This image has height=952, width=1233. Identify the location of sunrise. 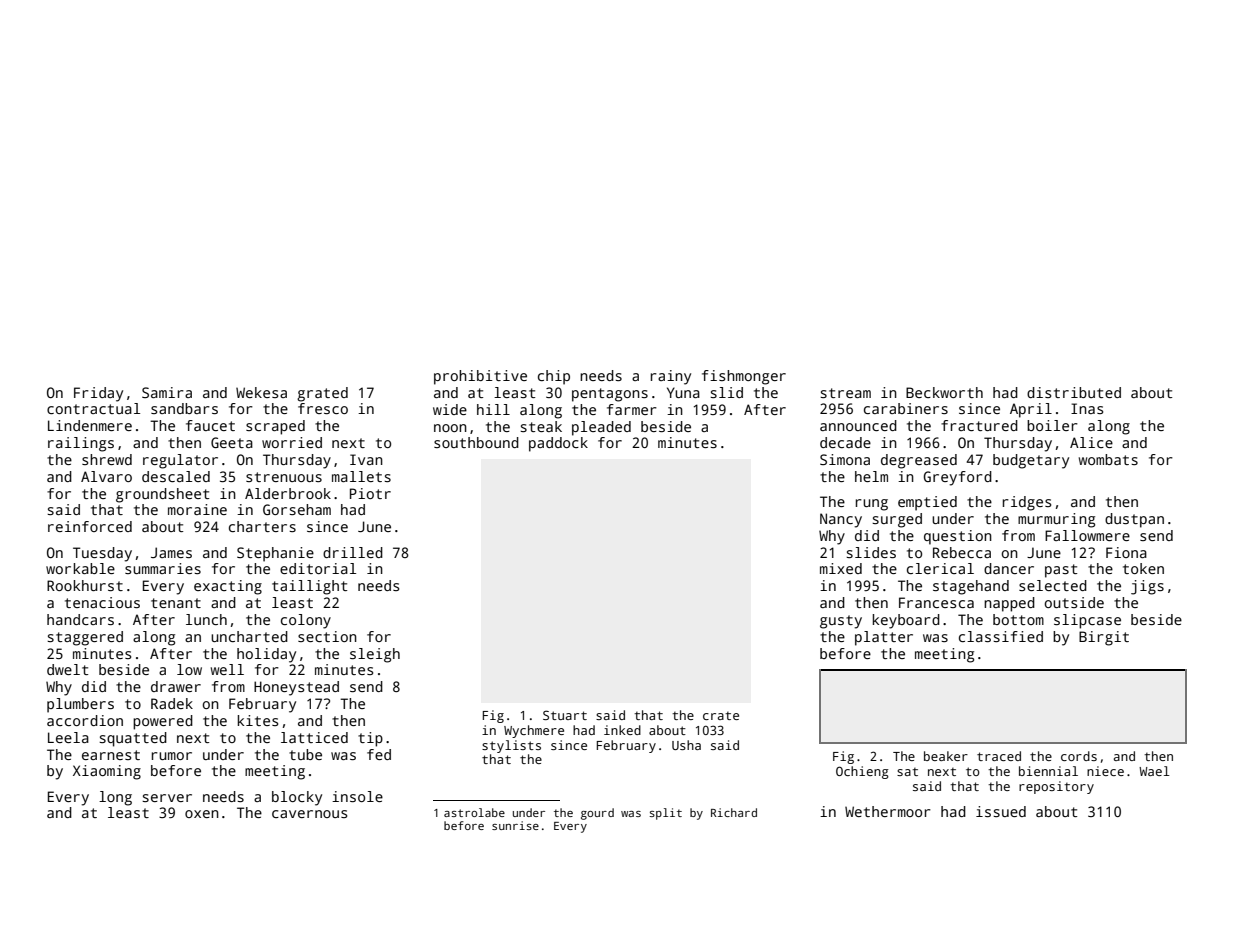
(515, 825).
